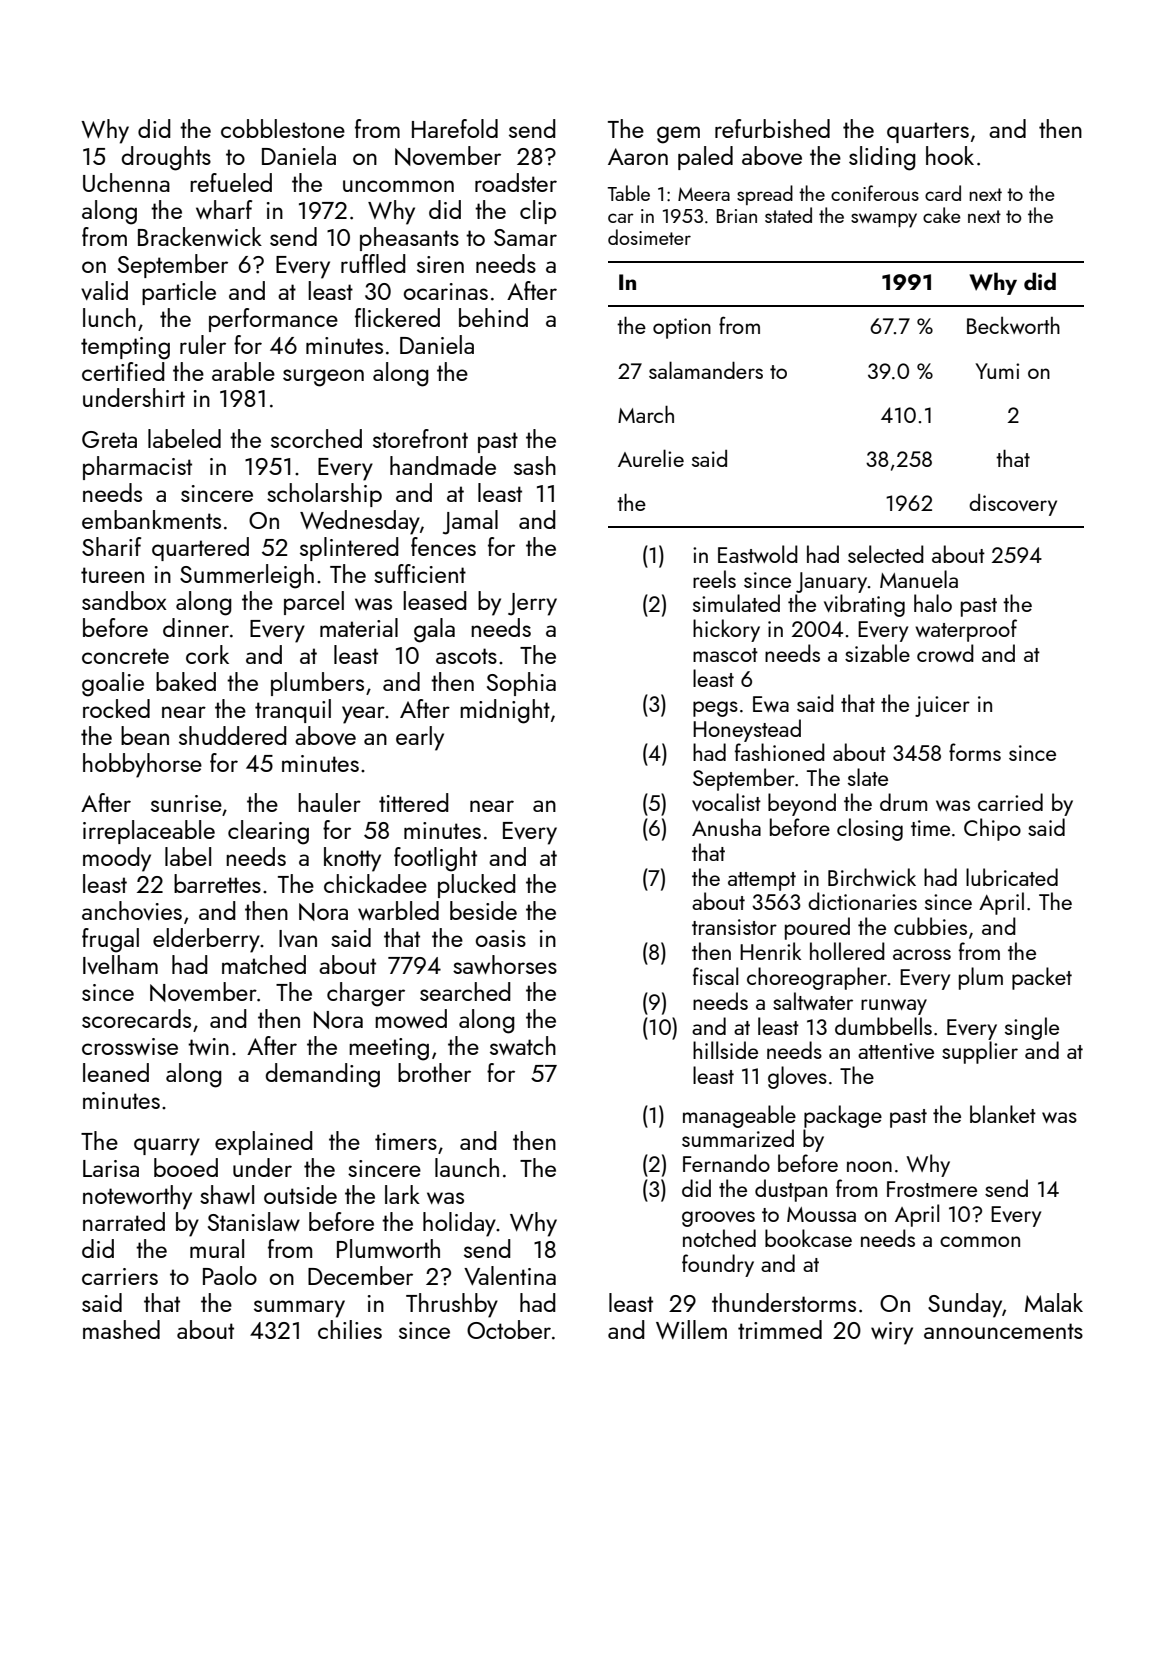 This page has width=1165, height=1654. I want to click on embankments, so click(151, 519).
